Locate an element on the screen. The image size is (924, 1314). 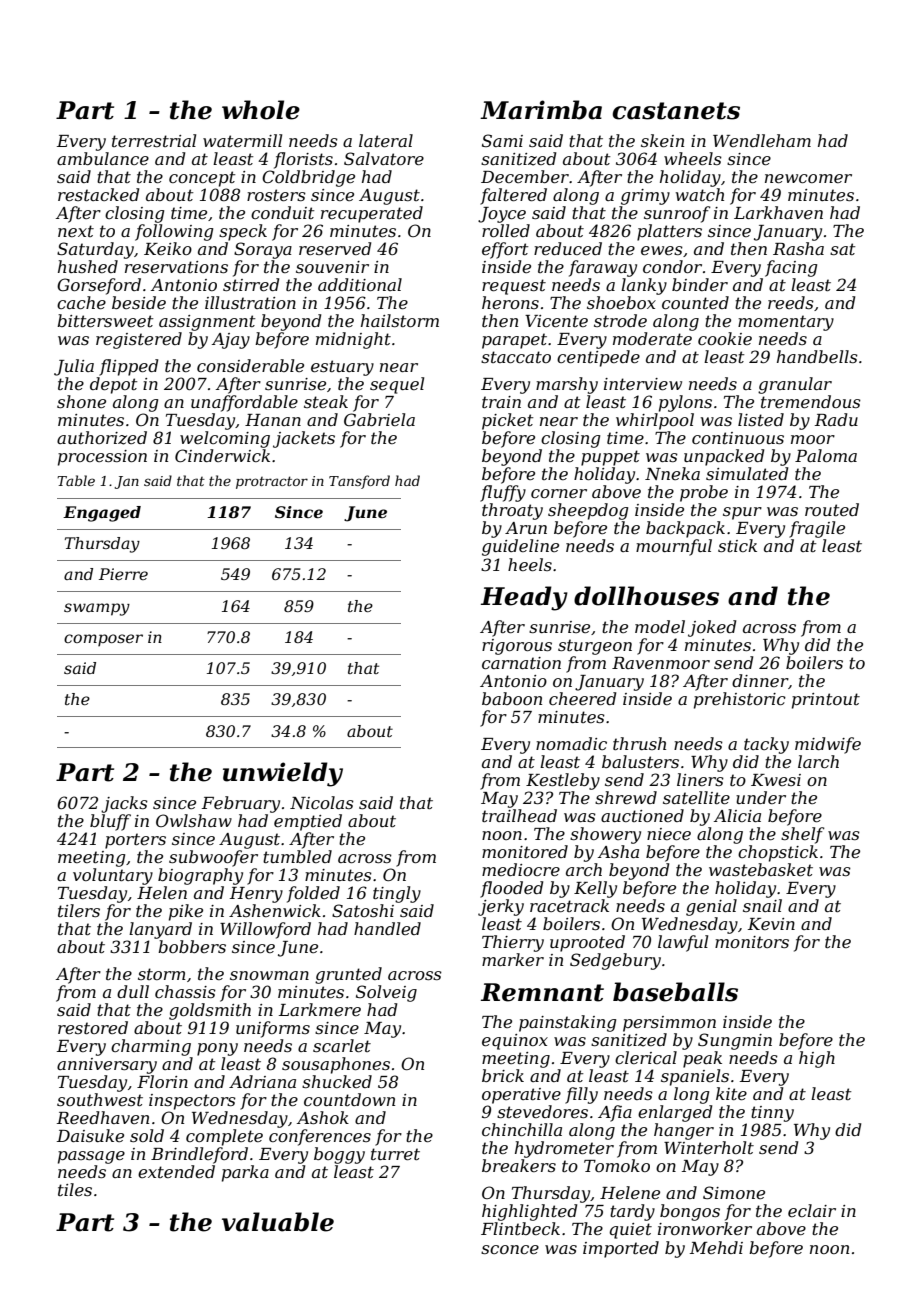
joked is located at coordinates (712, 628).
